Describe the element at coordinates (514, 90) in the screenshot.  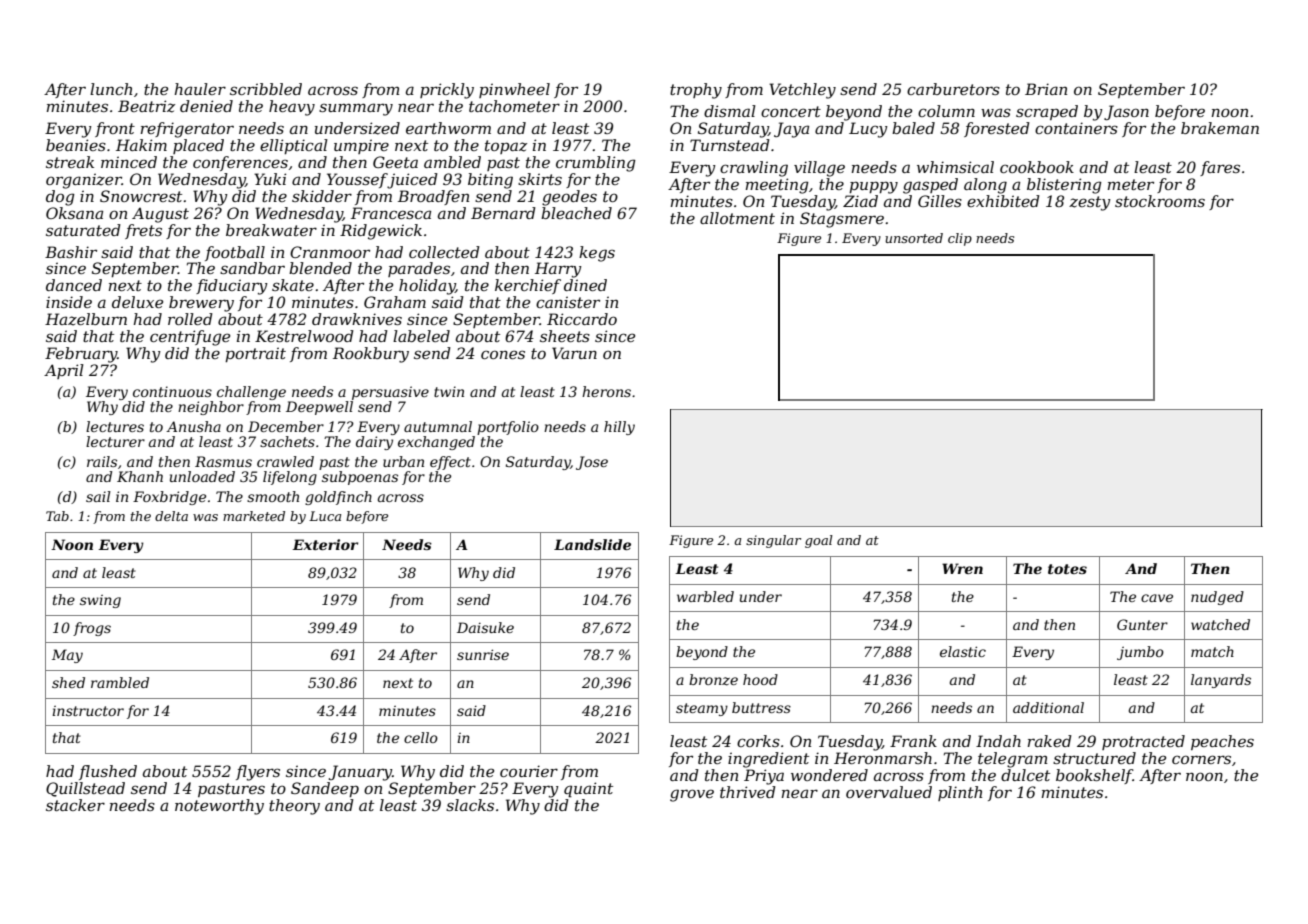
I see `pinwheel` at that location.
